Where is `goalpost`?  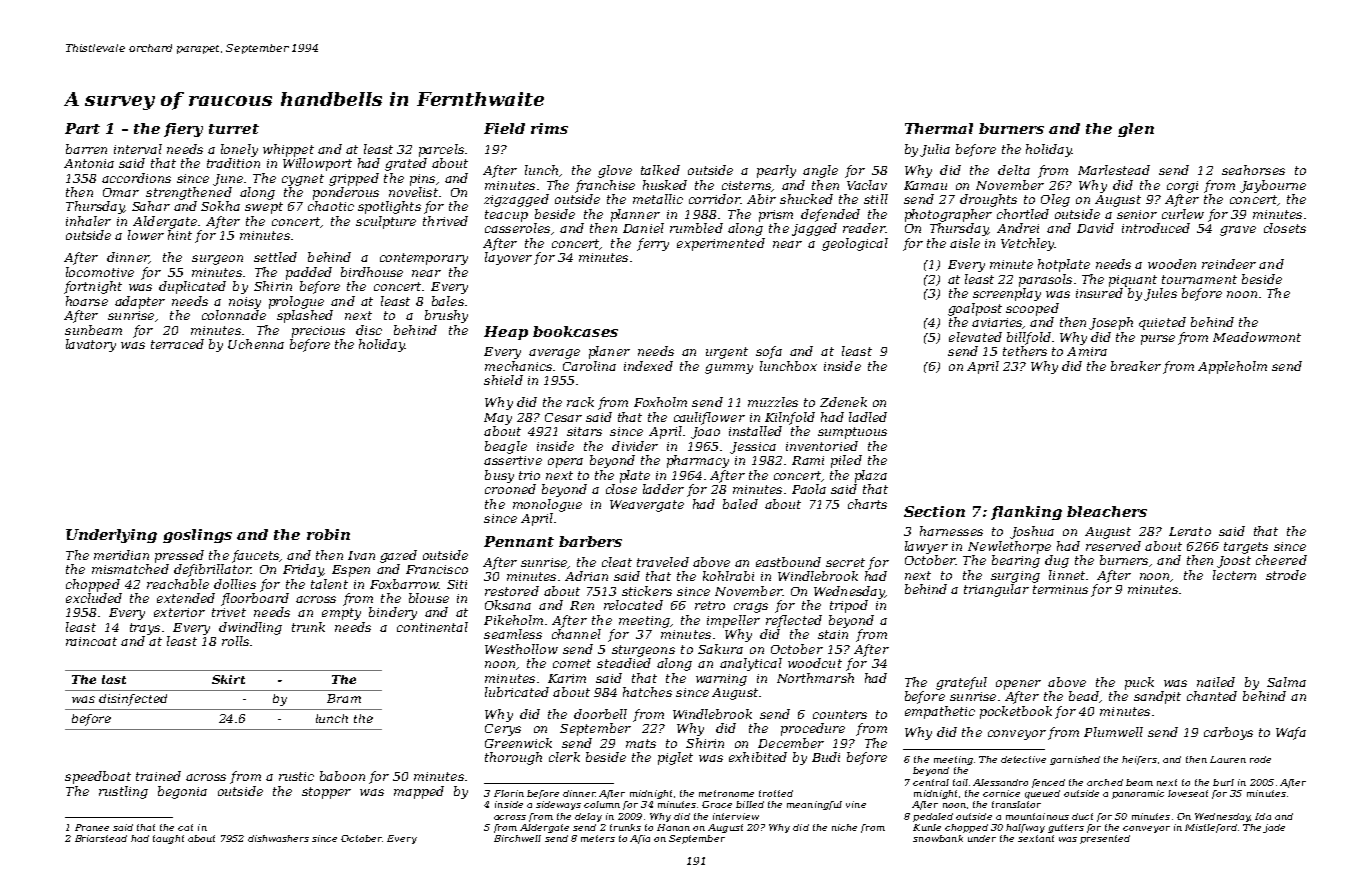 goalpost is located at coordinates (975, 309).
